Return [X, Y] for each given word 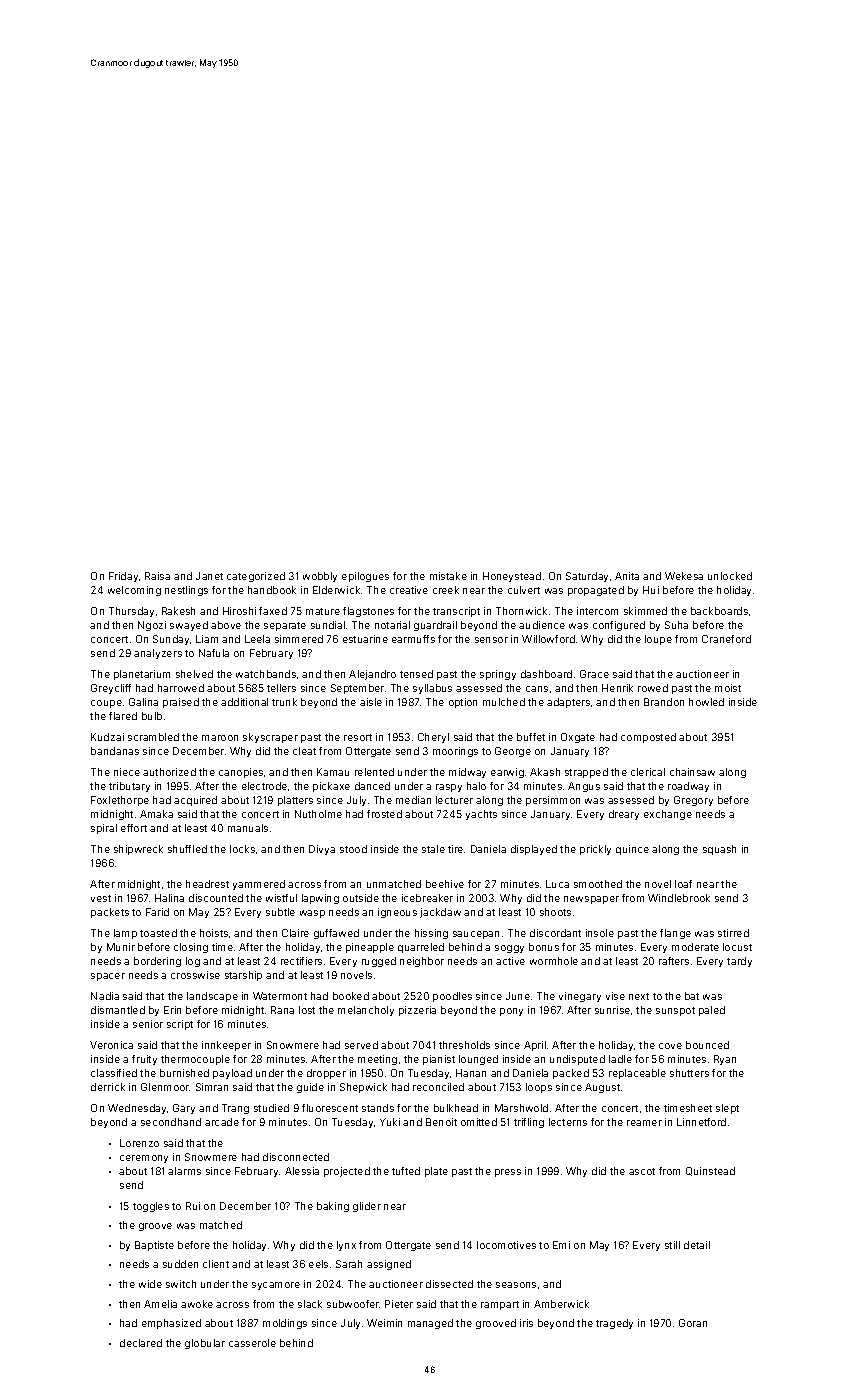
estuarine [365, 639]
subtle [280, 912]
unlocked [730, 576]
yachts [481, 815]
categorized [256, 577]
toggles [151, 1207]
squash [719, 850]
